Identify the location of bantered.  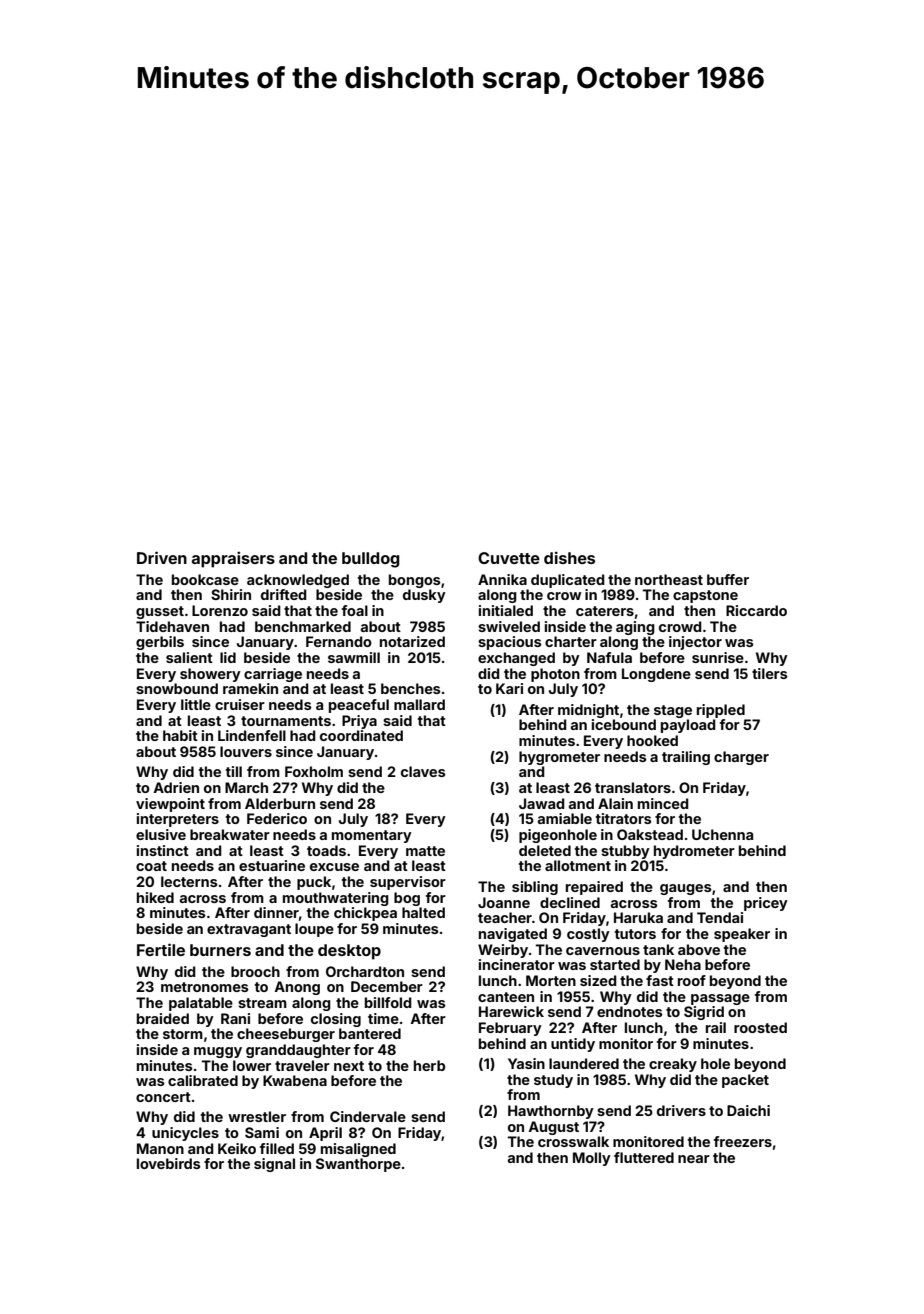
(370, 1033).
